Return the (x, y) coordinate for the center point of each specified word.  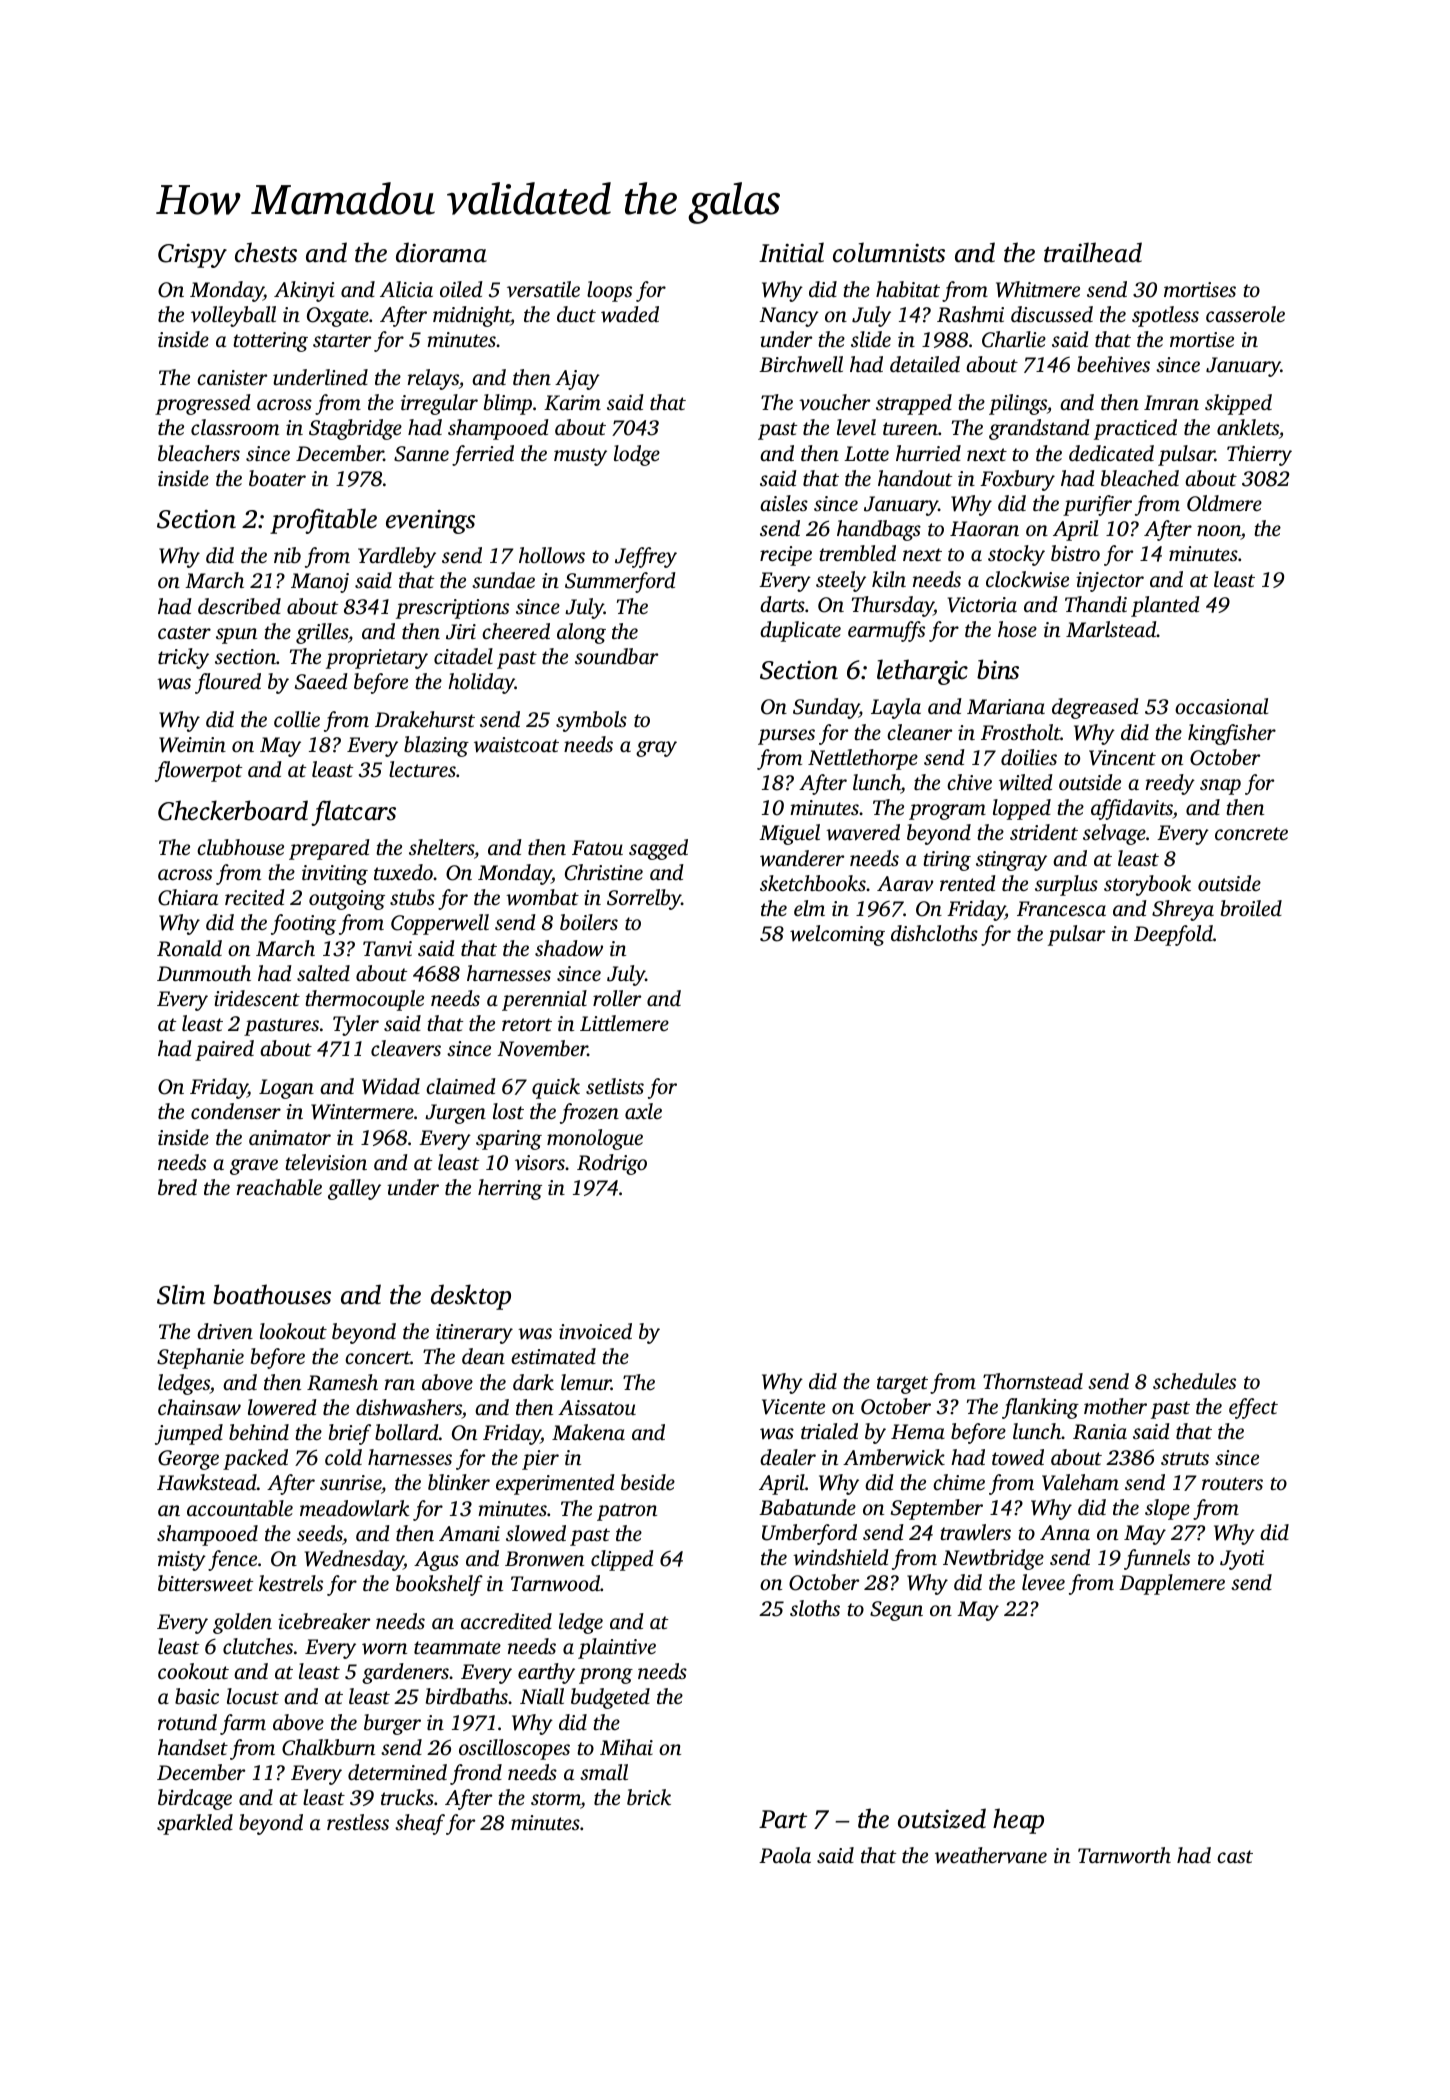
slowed (536, 1533)
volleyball (233, 316)
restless (358, 1822)
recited (255, 897)
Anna (1065, 1532)
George (188, 1460)
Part (783, 1819)
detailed (925, 364)
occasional (1221, 706)
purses (786, 737)
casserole (1245, 314)
